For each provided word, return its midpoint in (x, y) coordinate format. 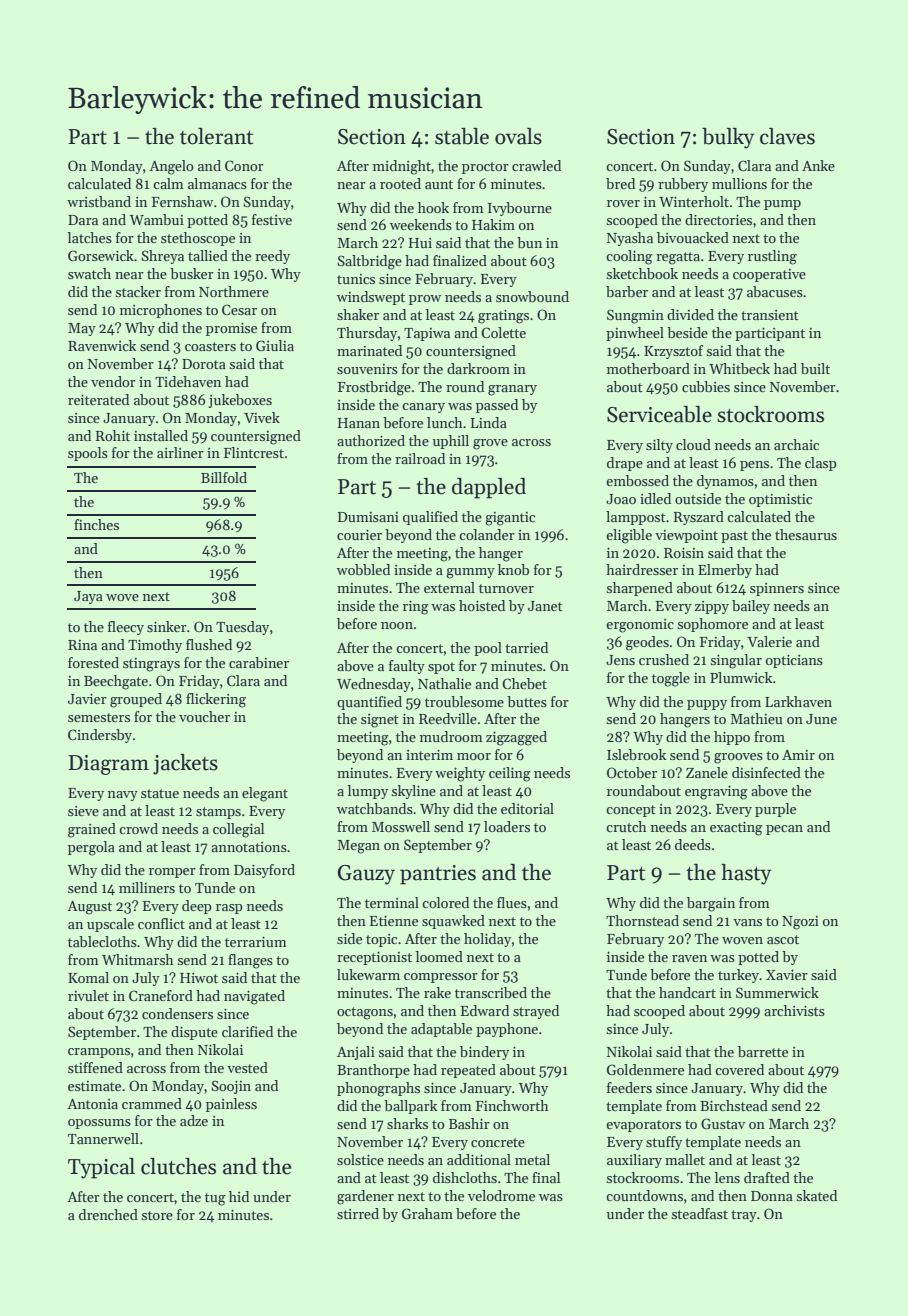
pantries (438, 875)
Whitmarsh (138, 959)
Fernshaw (182, 201)
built (815, 368)
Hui (420, 243)
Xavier (787, 975)
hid (239, 1196)
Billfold (224, 477)
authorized (371, 440)
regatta (678, 258)
